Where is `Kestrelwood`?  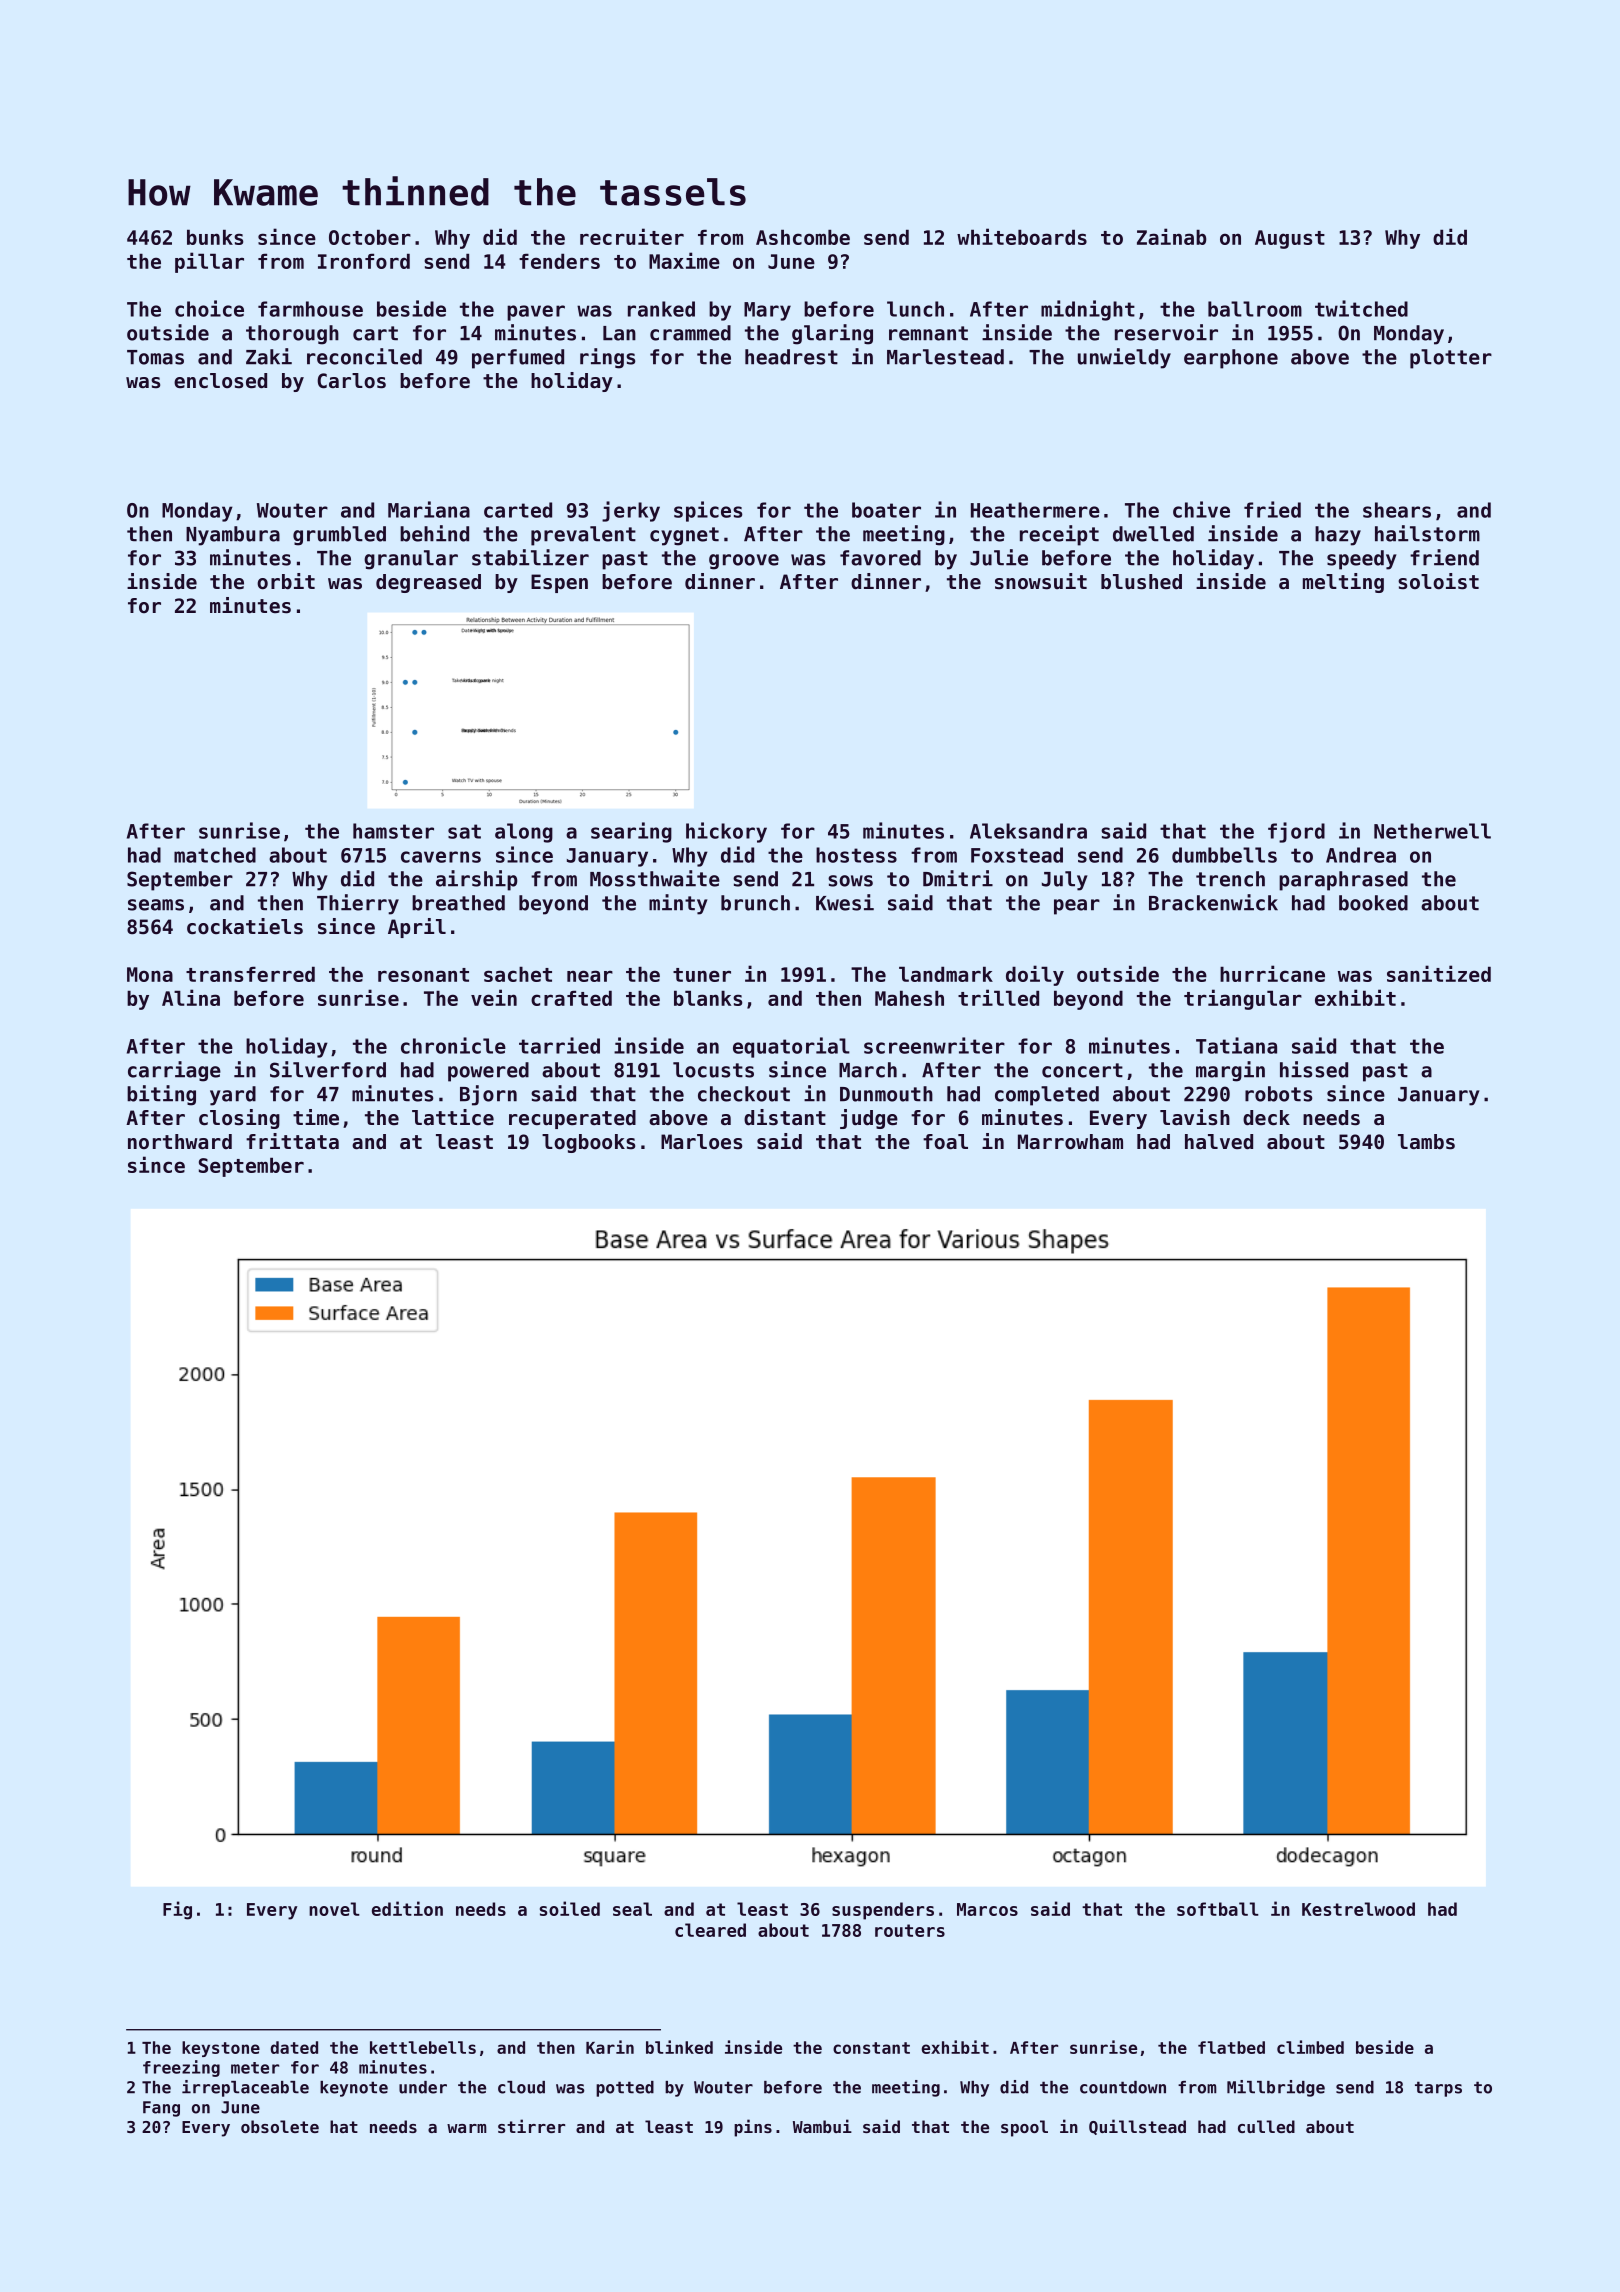 Kestrelwood is located at coordinates (1358, 1909).
